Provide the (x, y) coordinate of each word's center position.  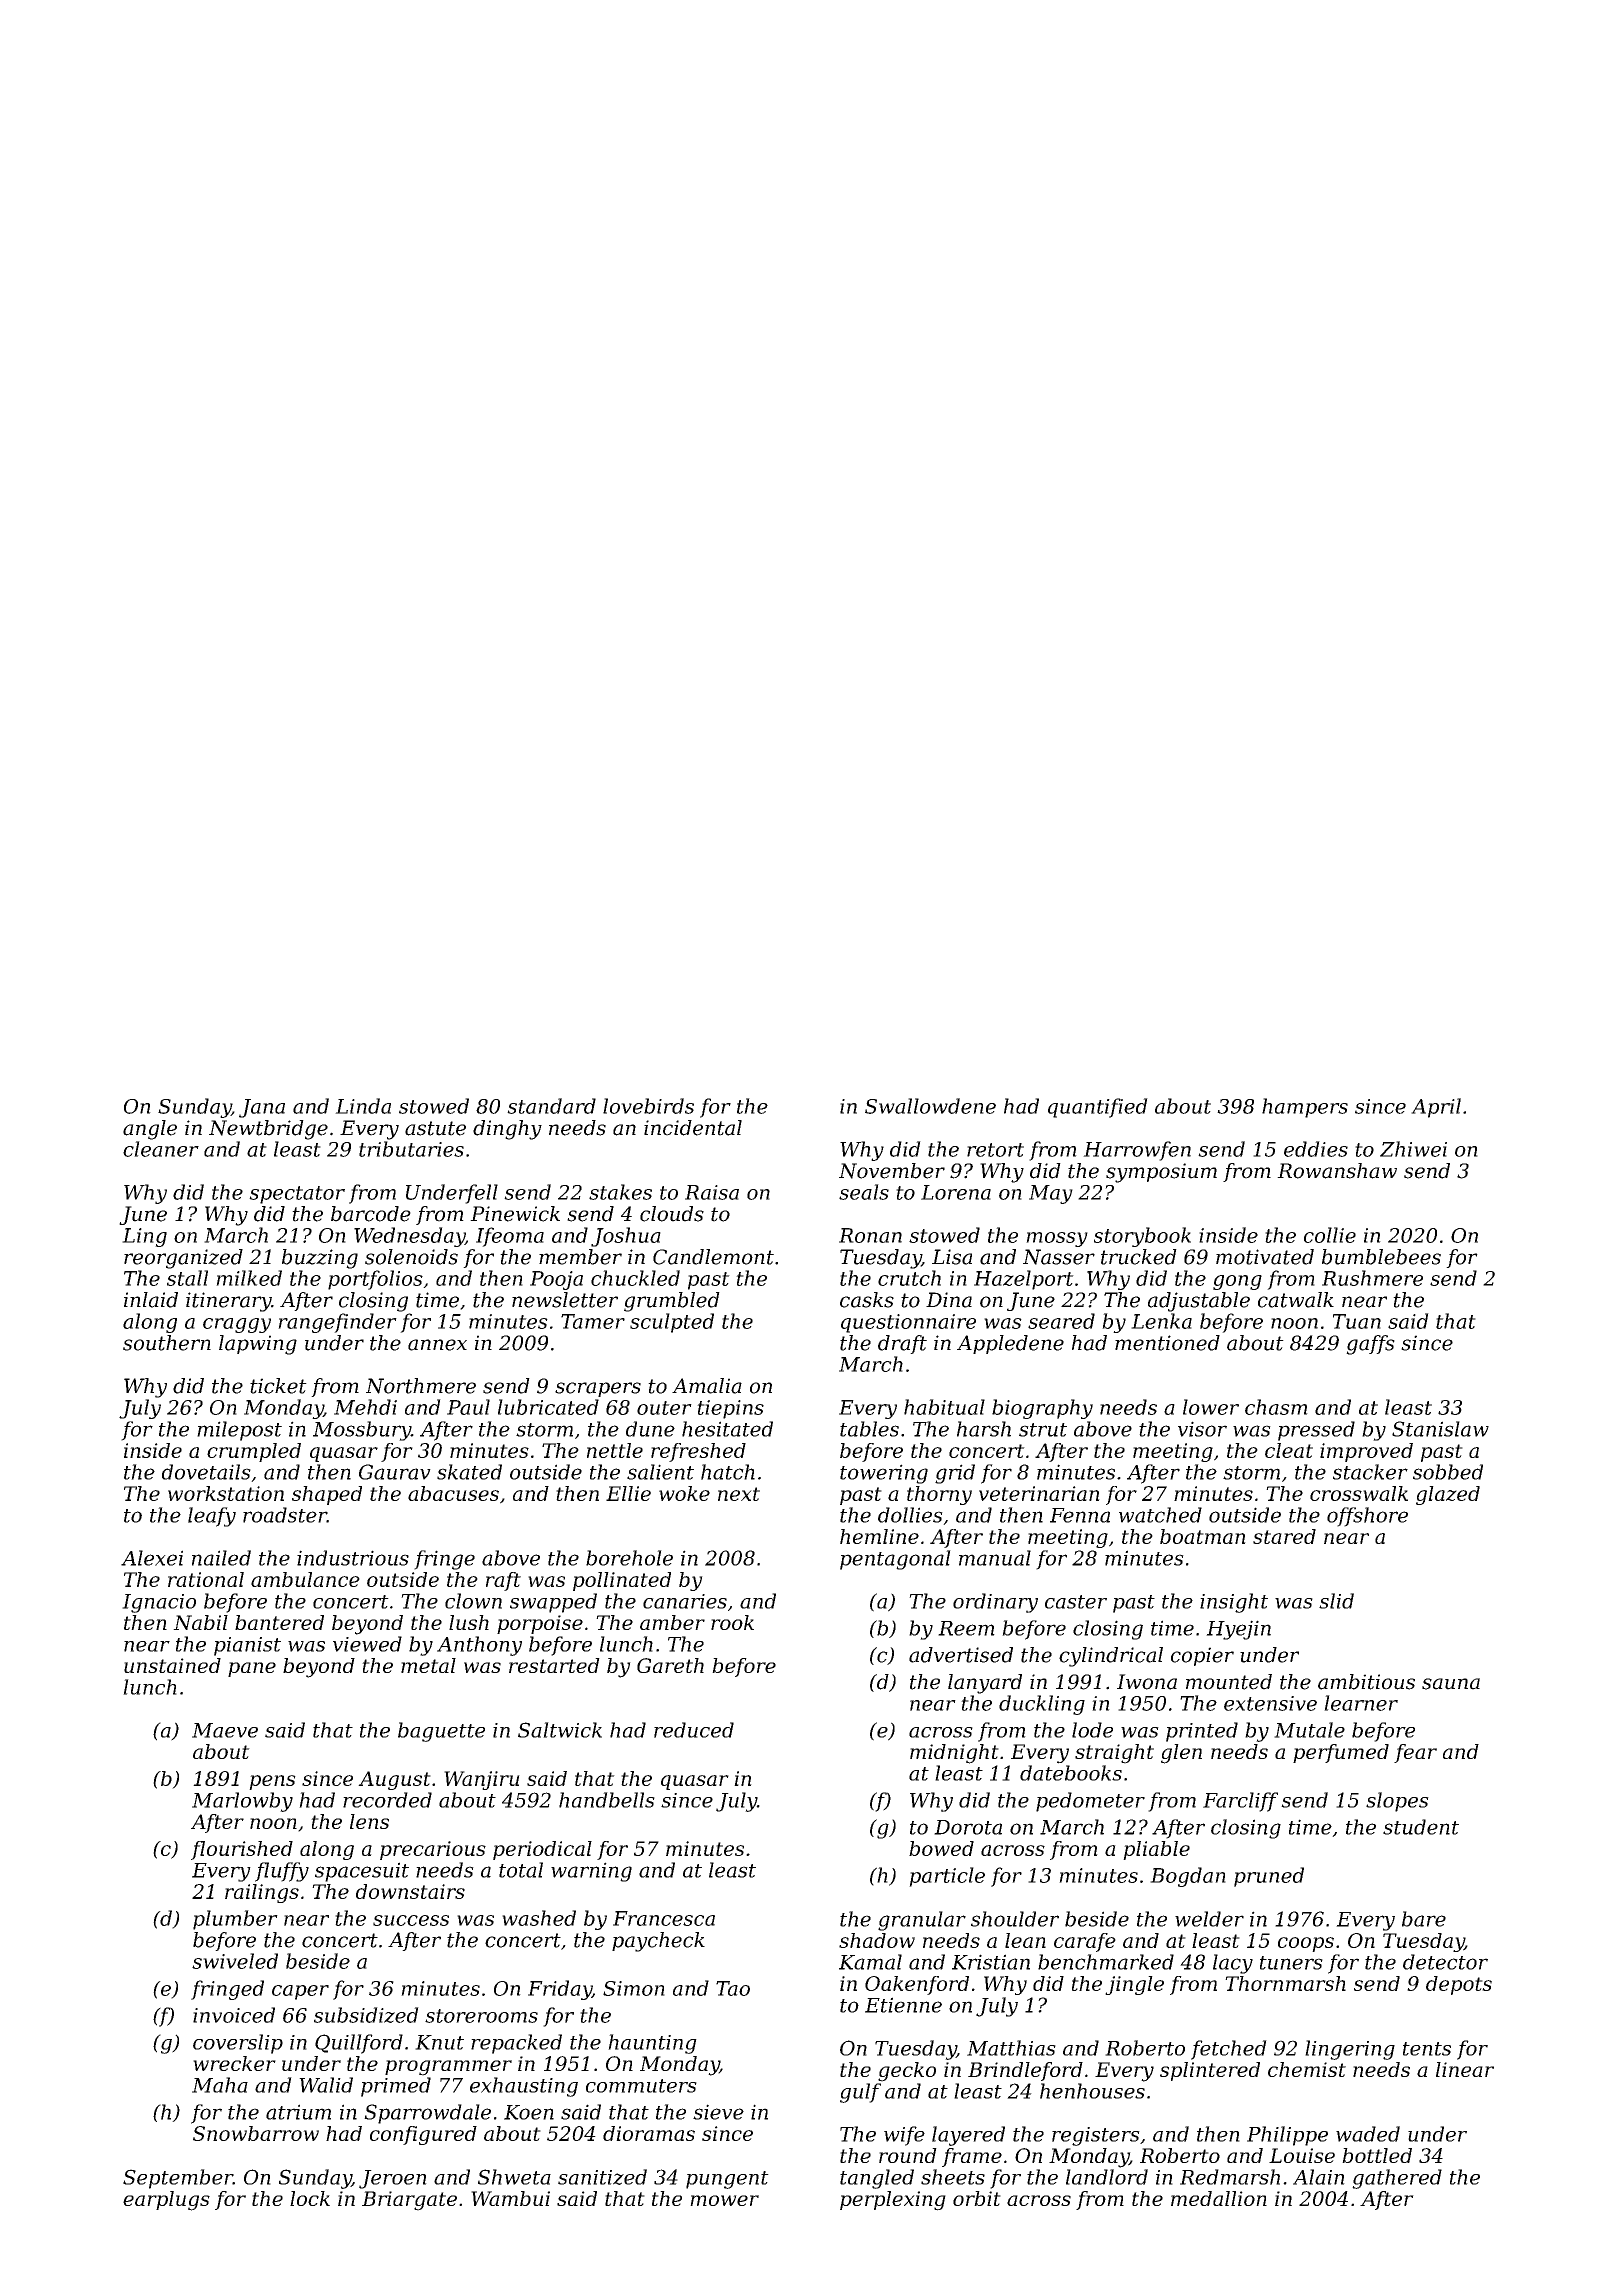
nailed (221, 1558)
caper (300, 1992)
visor (1202, 1429)
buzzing (320, 1259)
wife (904, 2136)
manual (995, 1558)
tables (869, 1429)
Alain (1319, 2177)
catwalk (1296, 1300)
